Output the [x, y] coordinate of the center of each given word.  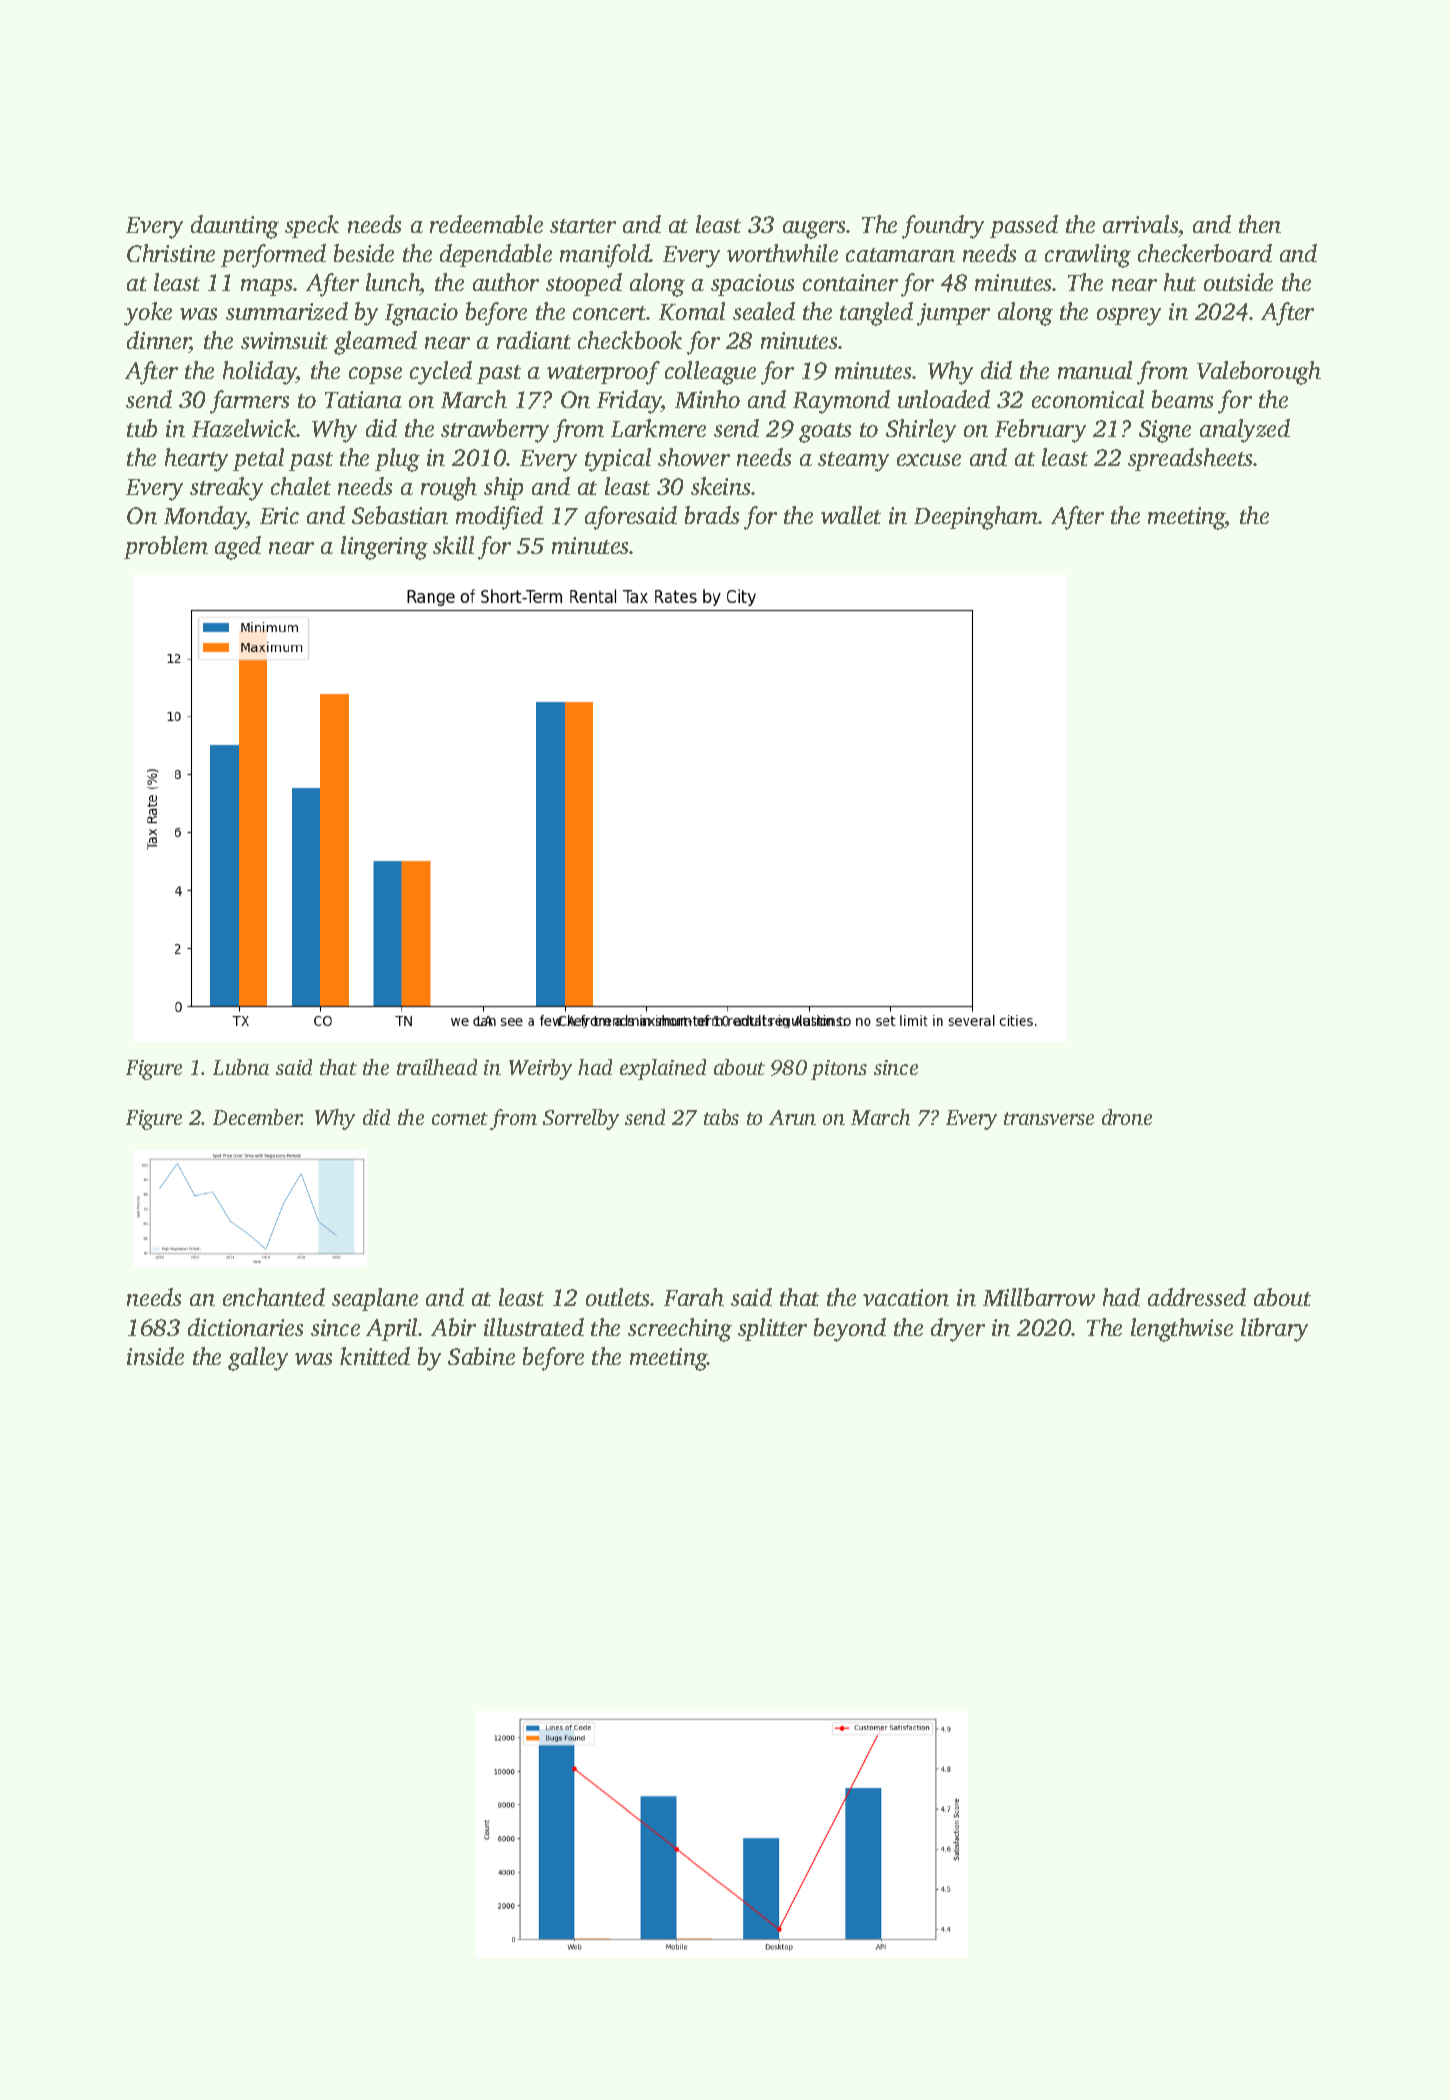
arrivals [1140, 224]
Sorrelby [581, 1119]
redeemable [486, 224]
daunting [235, 227]
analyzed [1245, 431]
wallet [851, 515]
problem [166, 547]
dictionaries [245, 1327]
